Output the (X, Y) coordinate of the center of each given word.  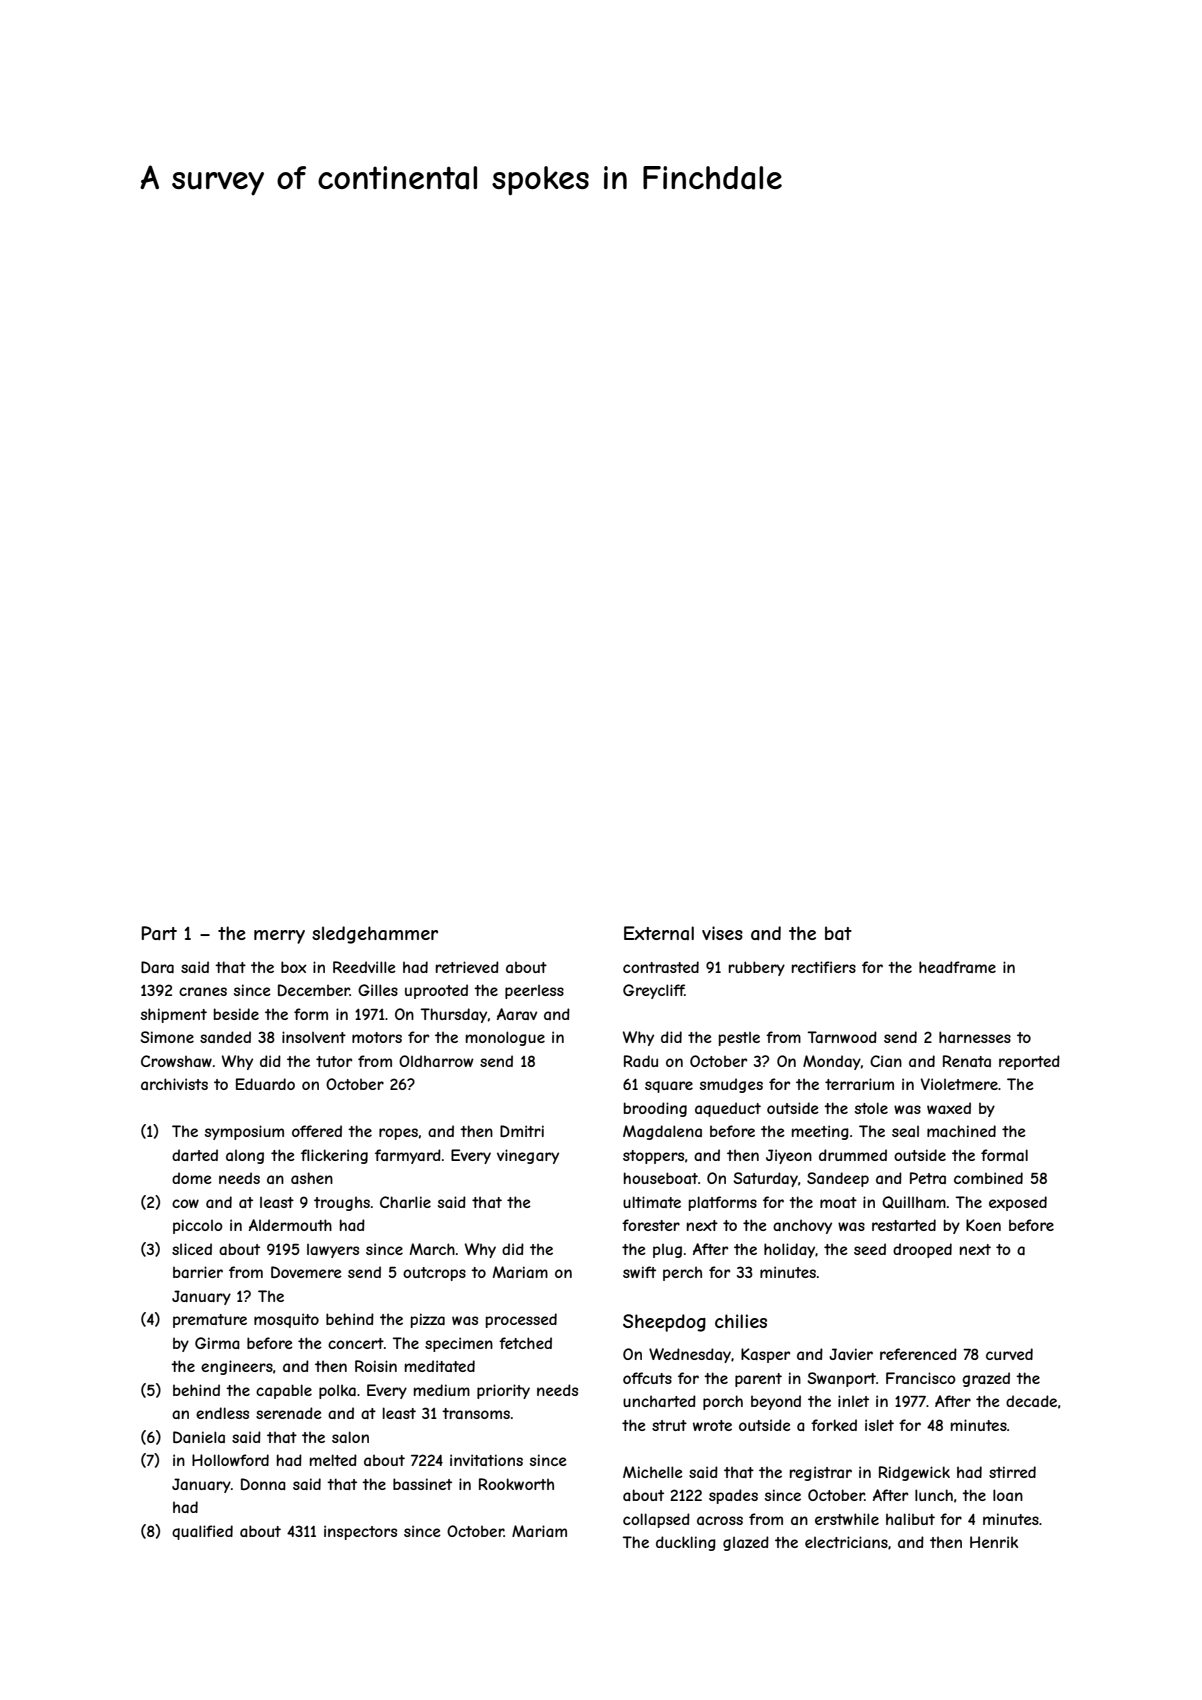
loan (1008, 1495)
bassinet (422, 1484)
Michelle (653, 1472)
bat (838, 933)
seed (870, 1249)
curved (1009, 1354)
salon (350, 1437)
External (659, 933)
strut (669, 1425)
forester (651, 1225)
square (669, 1087)
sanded (225, 1037)
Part (159, 933)
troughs (342, 1203)
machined (961, 1131)
